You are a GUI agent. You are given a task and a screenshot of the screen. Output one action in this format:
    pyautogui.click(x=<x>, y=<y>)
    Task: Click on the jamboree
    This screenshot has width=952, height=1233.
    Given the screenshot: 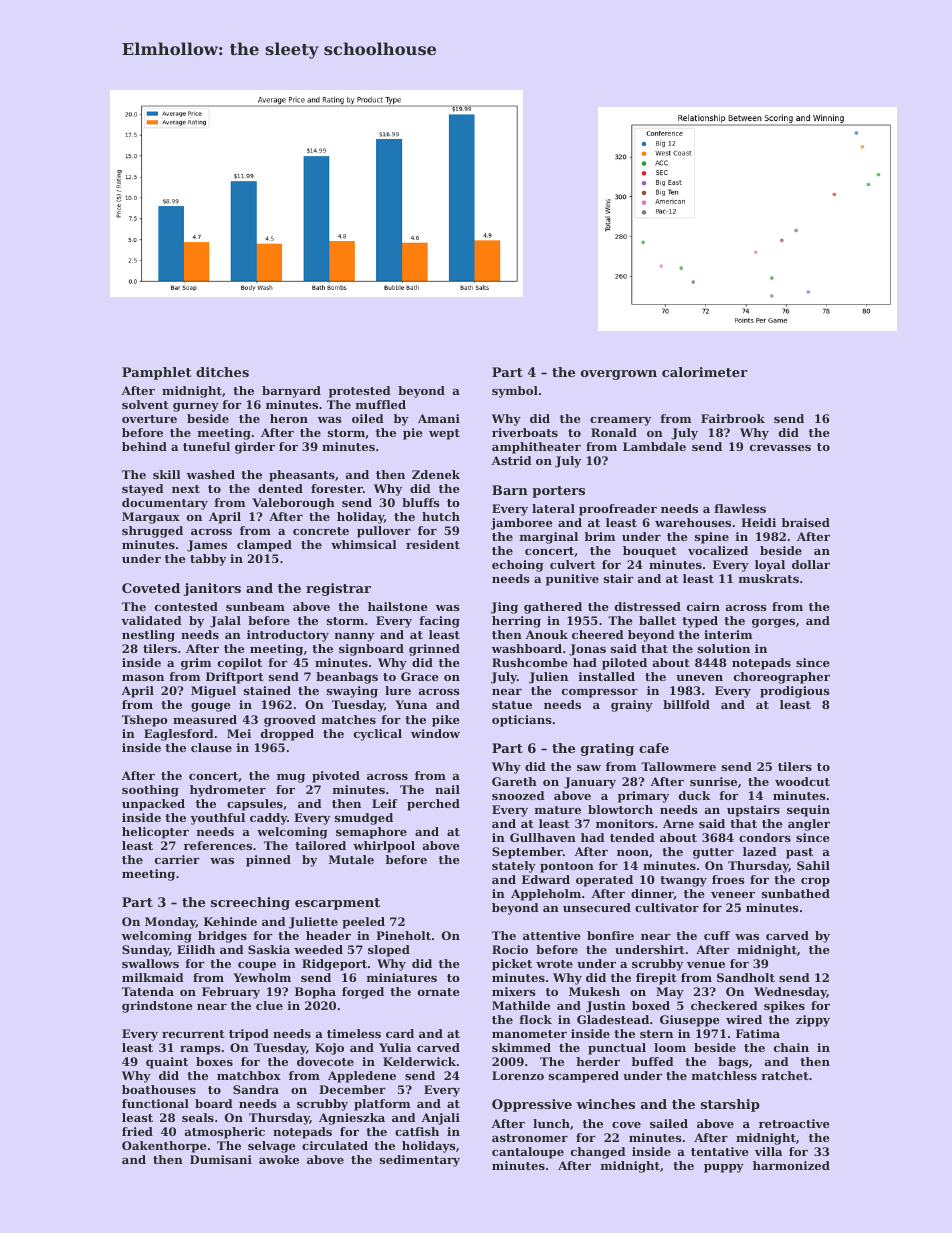 What is the action you would take?
    pyautogui.click(x=522, y=524)
